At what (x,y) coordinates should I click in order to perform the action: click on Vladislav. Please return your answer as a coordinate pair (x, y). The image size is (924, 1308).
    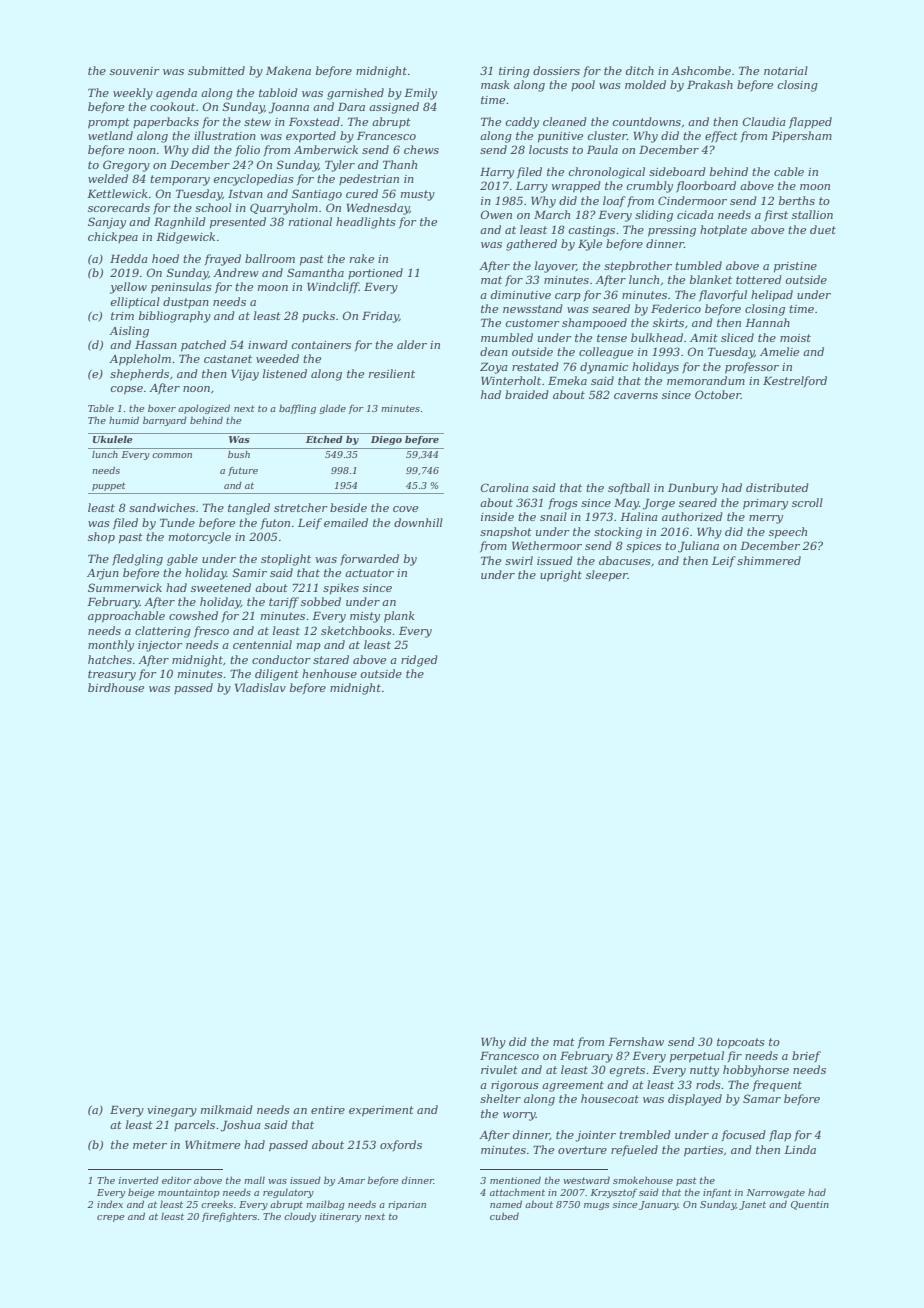
    Looking at the image, I should click on (260, 687).
